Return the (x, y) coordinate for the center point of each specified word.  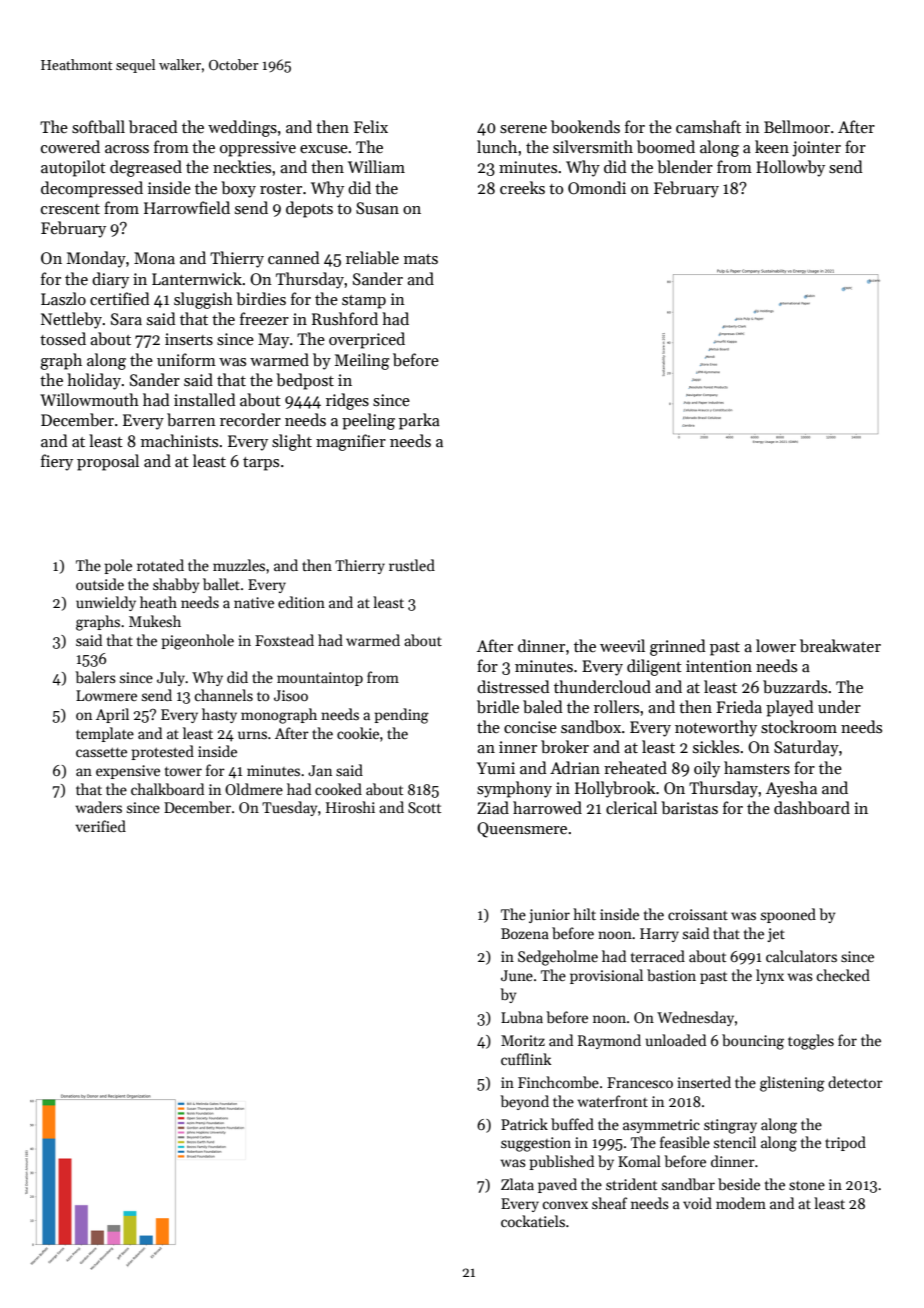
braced (153, 126)
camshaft (708, 126)
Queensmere (522, 830)
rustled (412, 565)
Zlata (517, 1184)
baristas (689, 808)
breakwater (840, 645)
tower (183, 771)
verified (100, 826)
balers (95, 677)
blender (685, 167)
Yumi (496, 768)
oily (707, 769)
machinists (179, 441)
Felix (371, 126)
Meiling (362, 361)
